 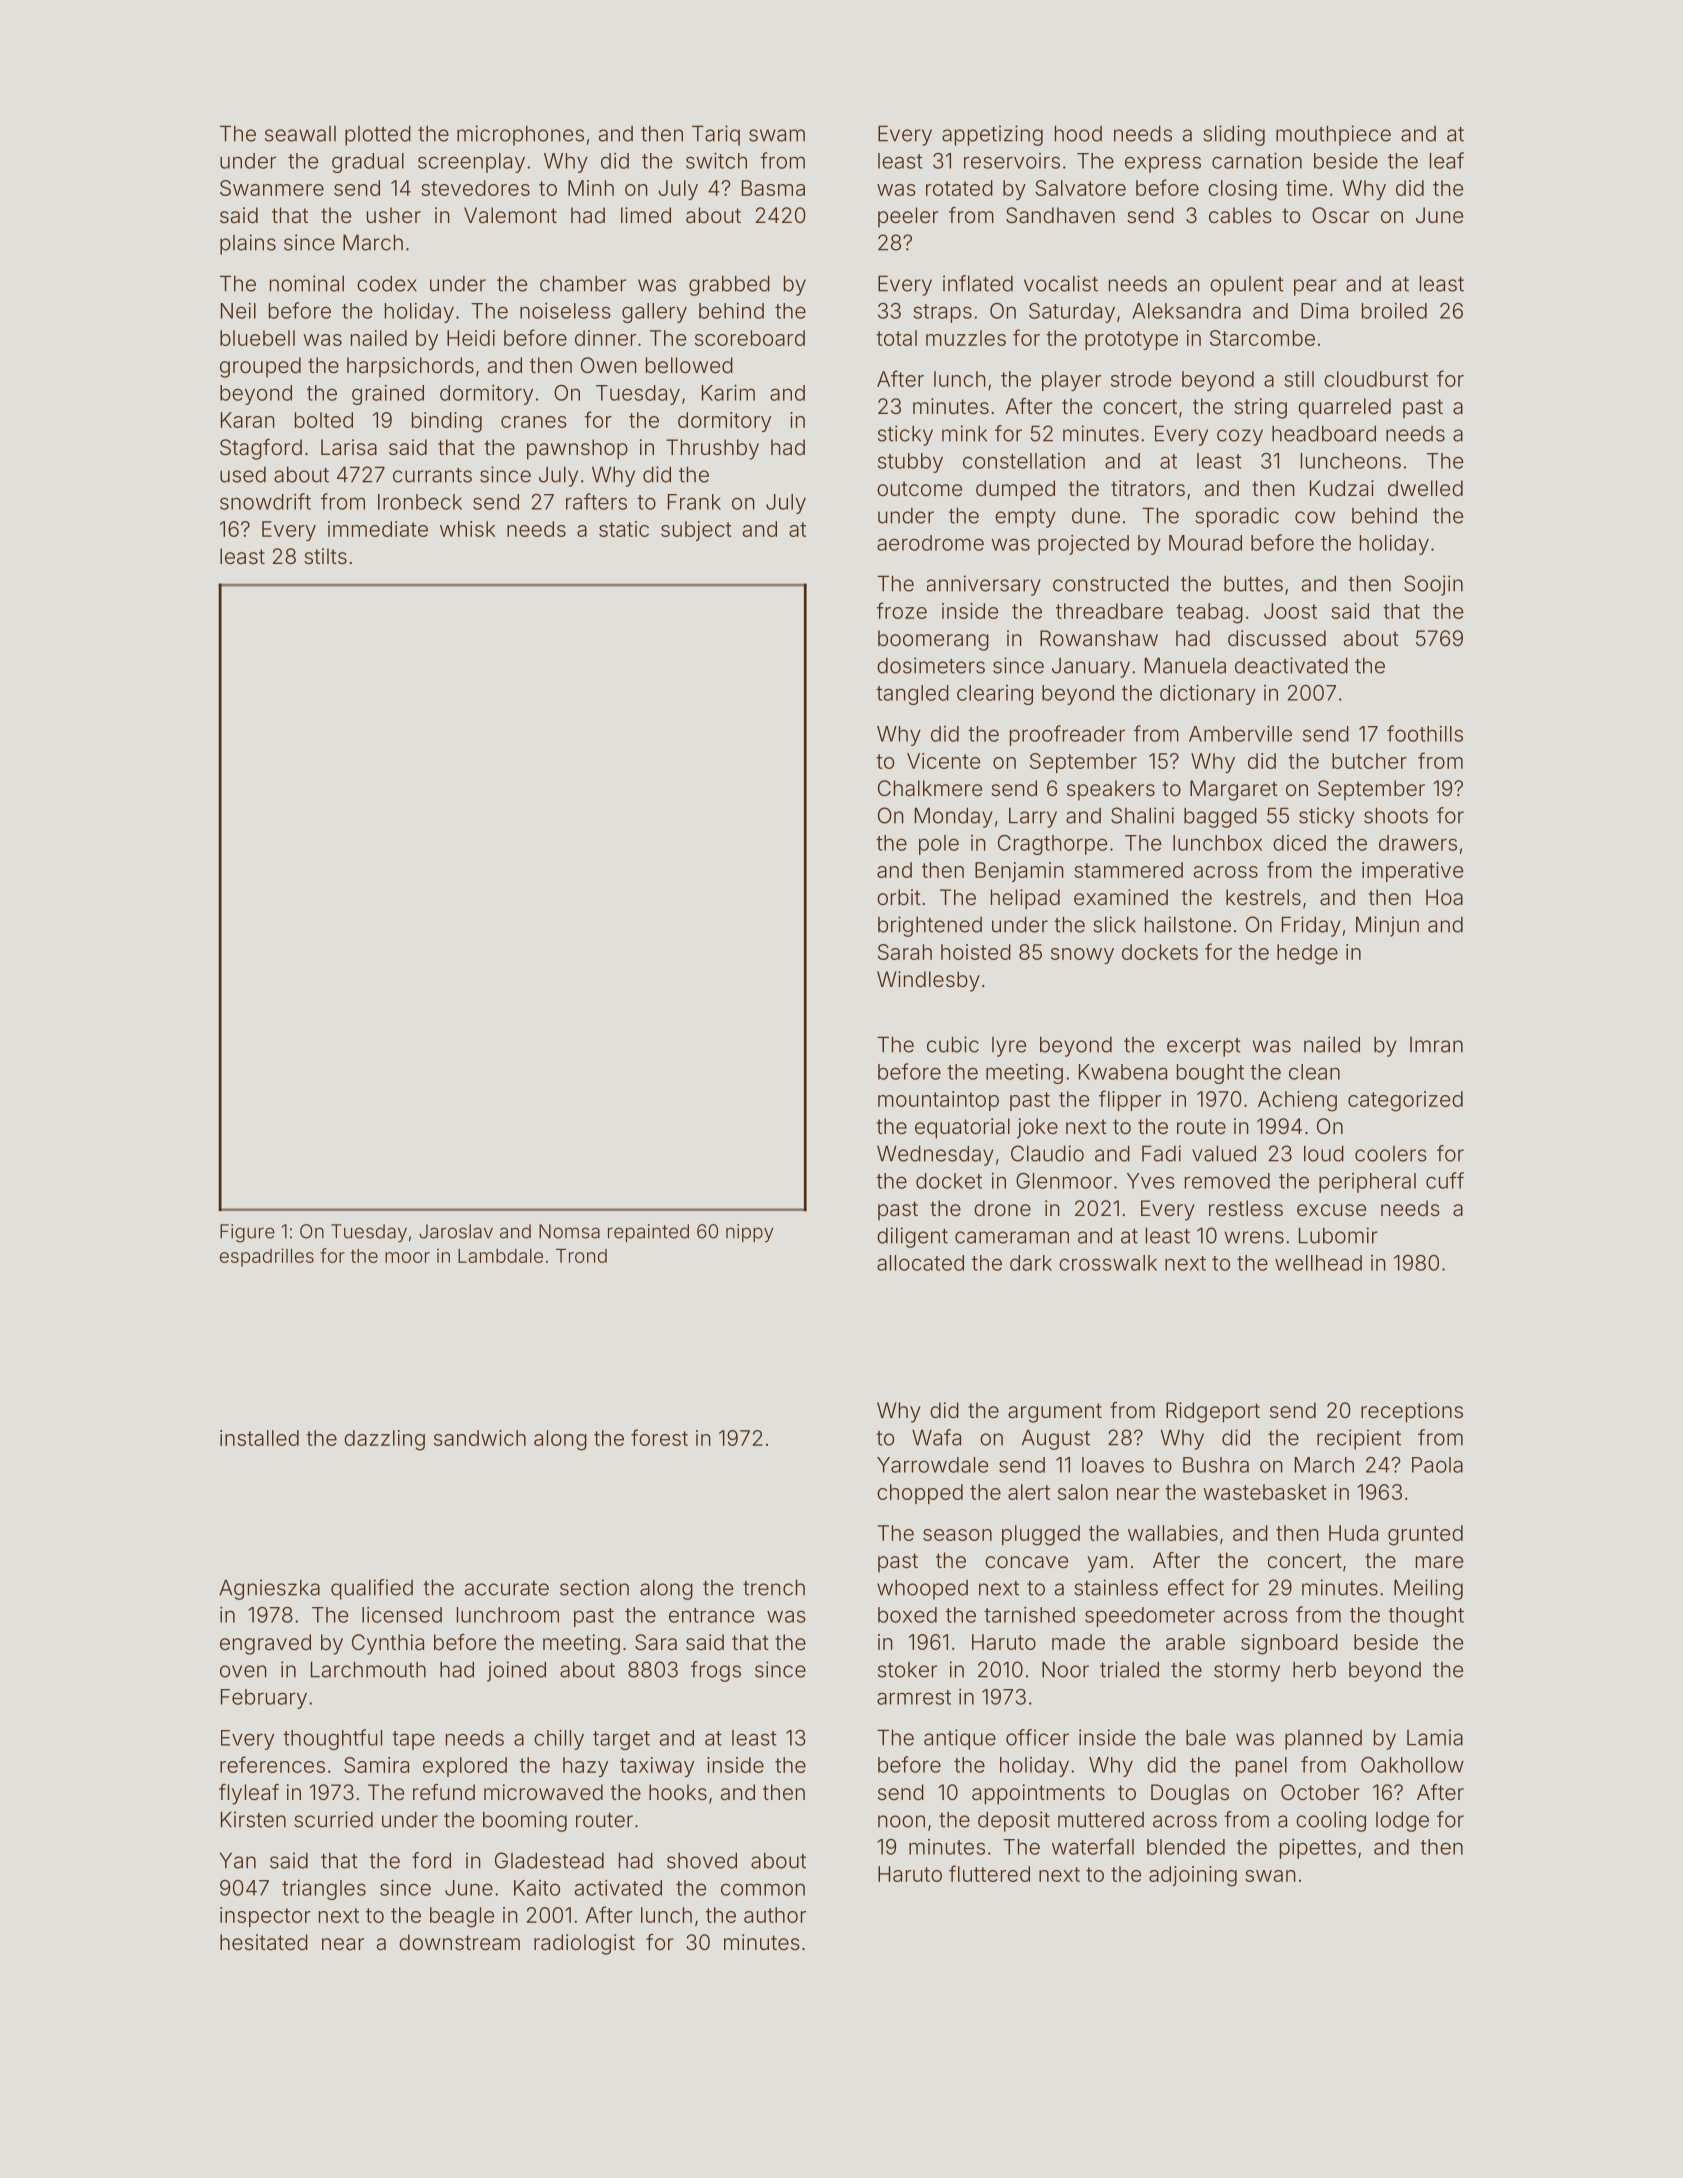 What do you see at coordinates (1402, 1821) in the screenshot?
I see `lodge` at bounding box center [1402, 1821].
